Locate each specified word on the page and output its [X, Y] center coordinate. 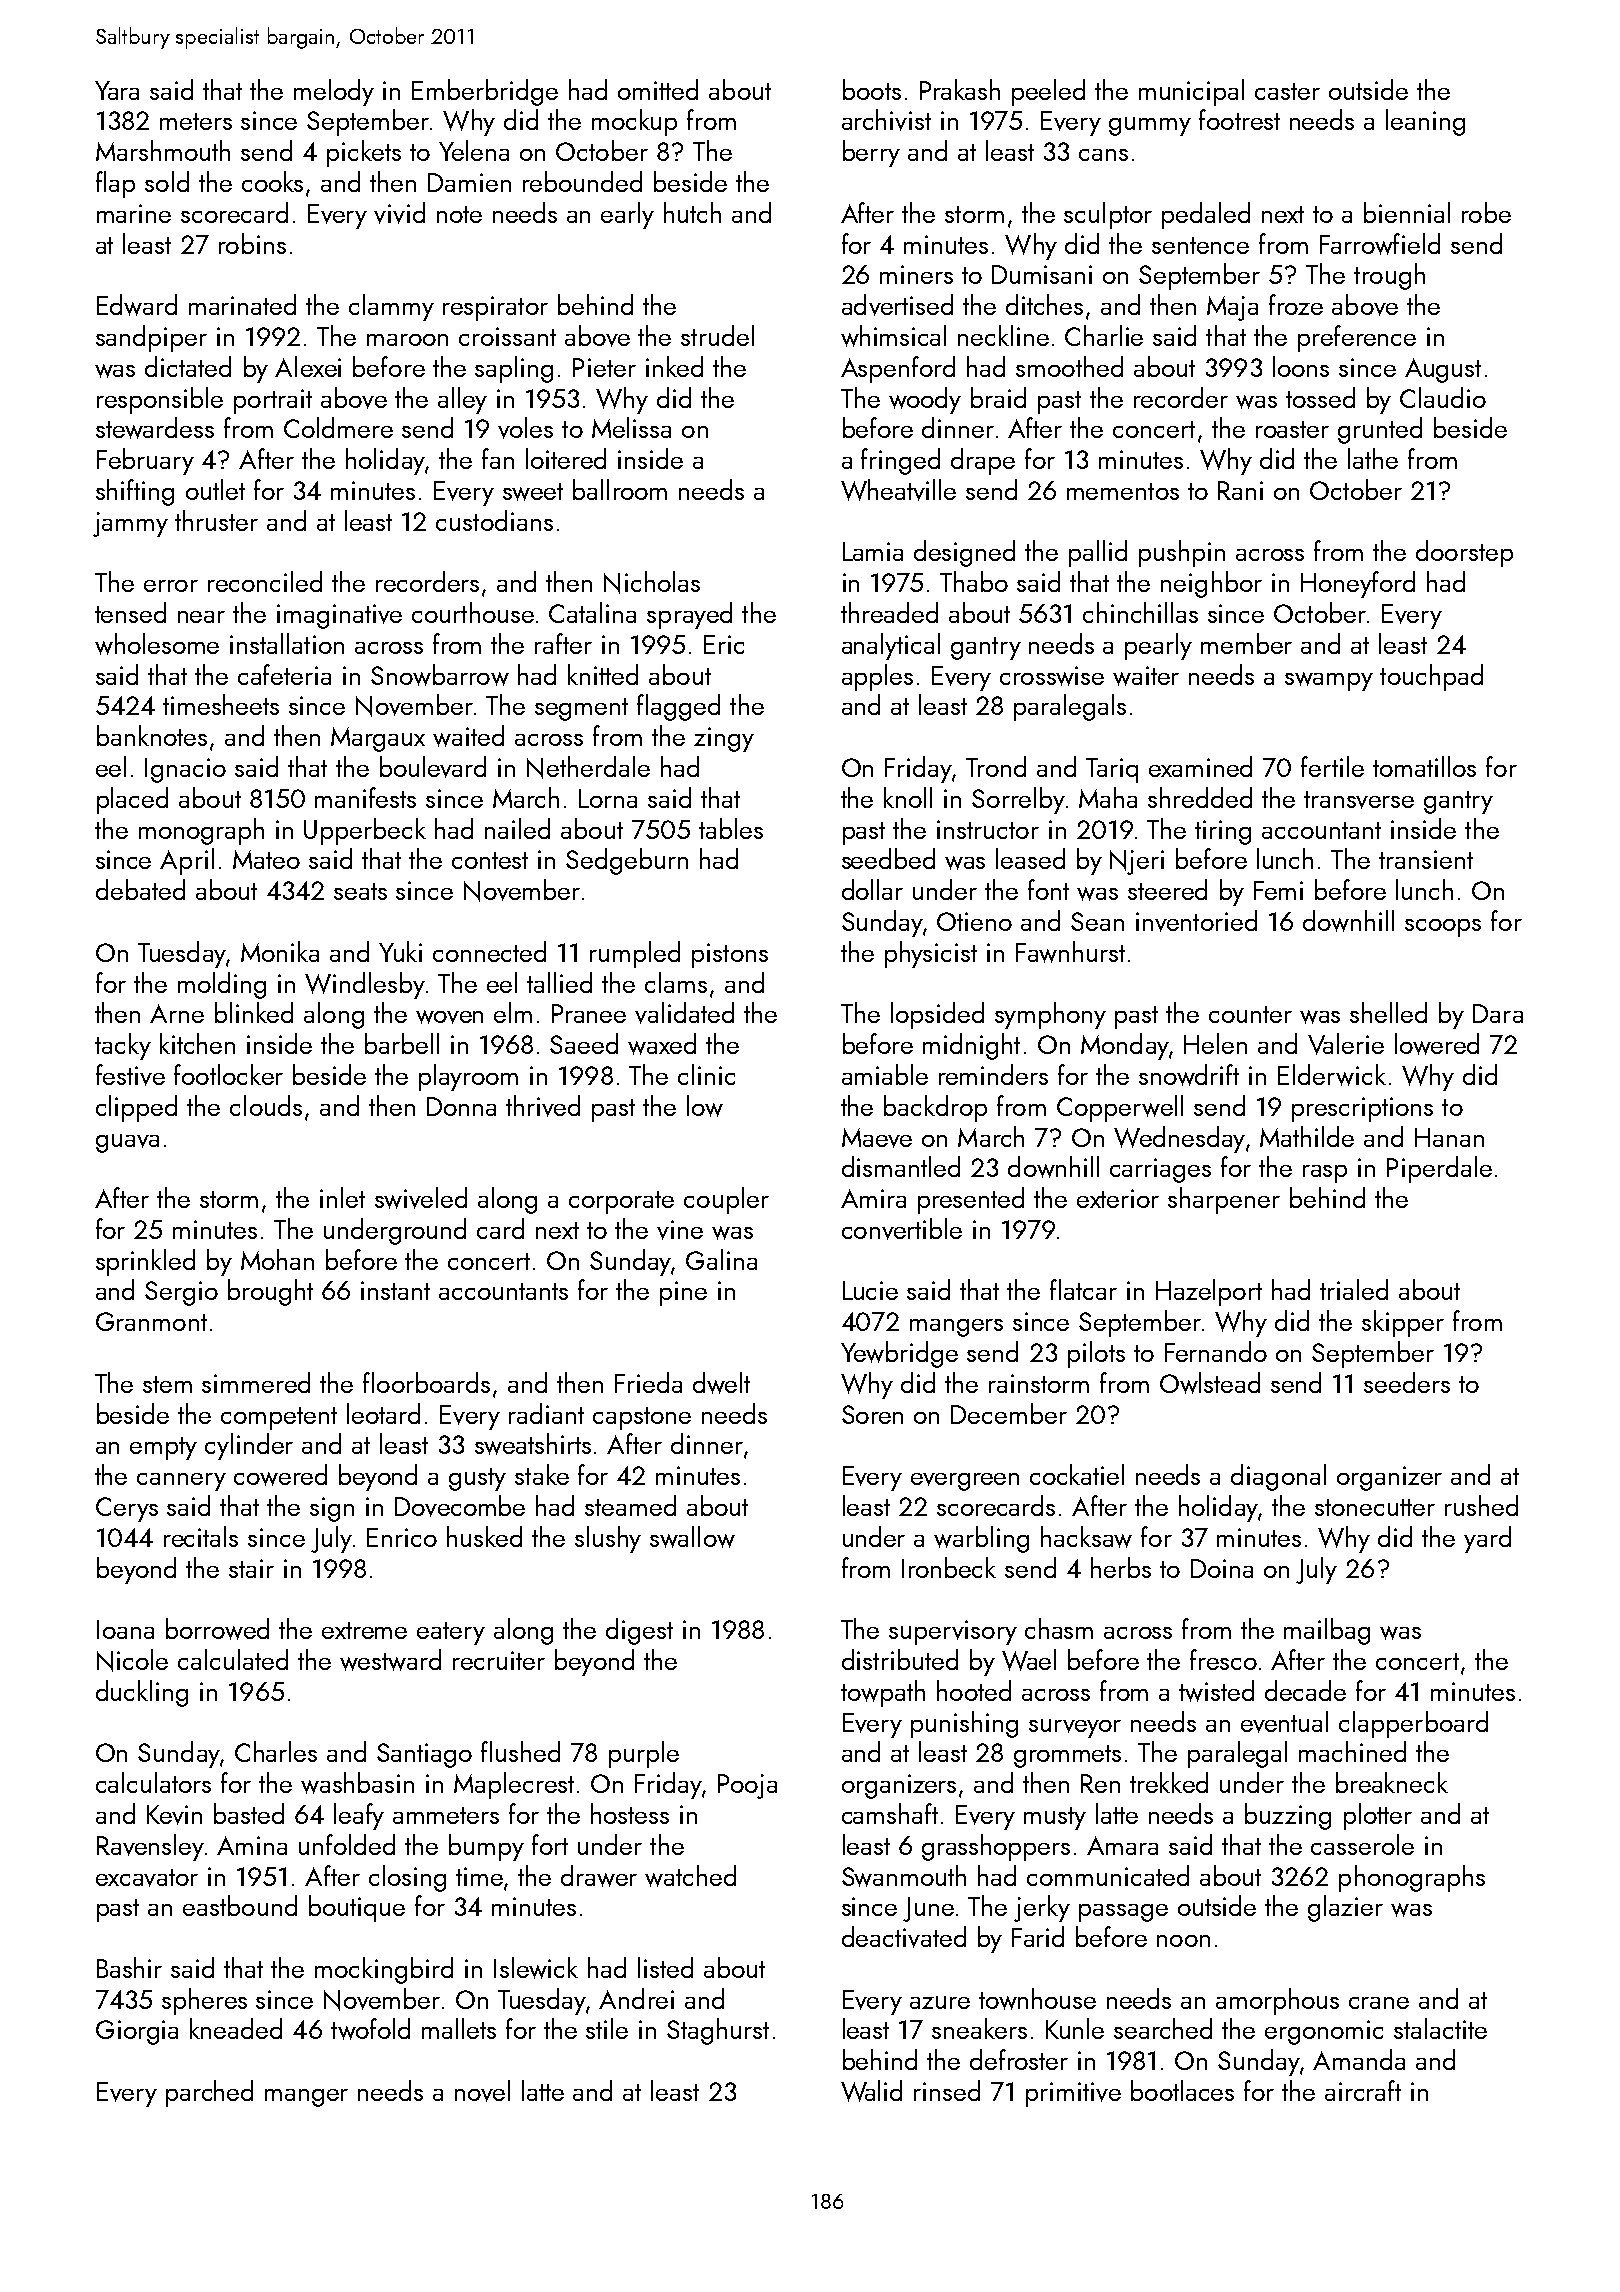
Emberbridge [485, 92]
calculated [233, 1659]
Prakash [960, 89]
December [1009, 1413]
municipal [1191, 92]
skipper [1403, 1323]
